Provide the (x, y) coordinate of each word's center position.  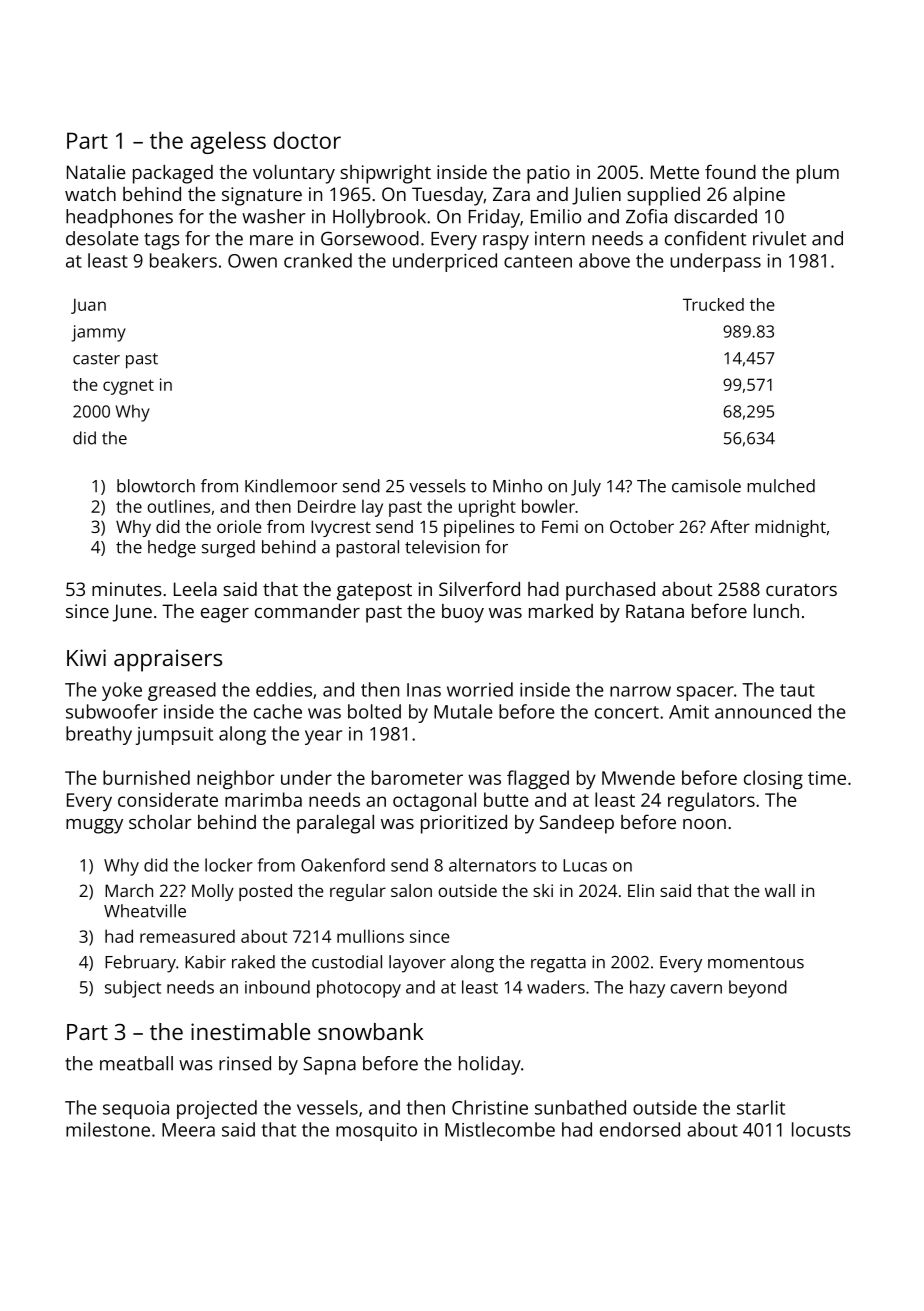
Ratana (655, 611)
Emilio (556, 216)
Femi (560, 526)
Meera (188, 1130)
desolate (102, 238)
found (730, 171)
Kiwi (86, 657)
